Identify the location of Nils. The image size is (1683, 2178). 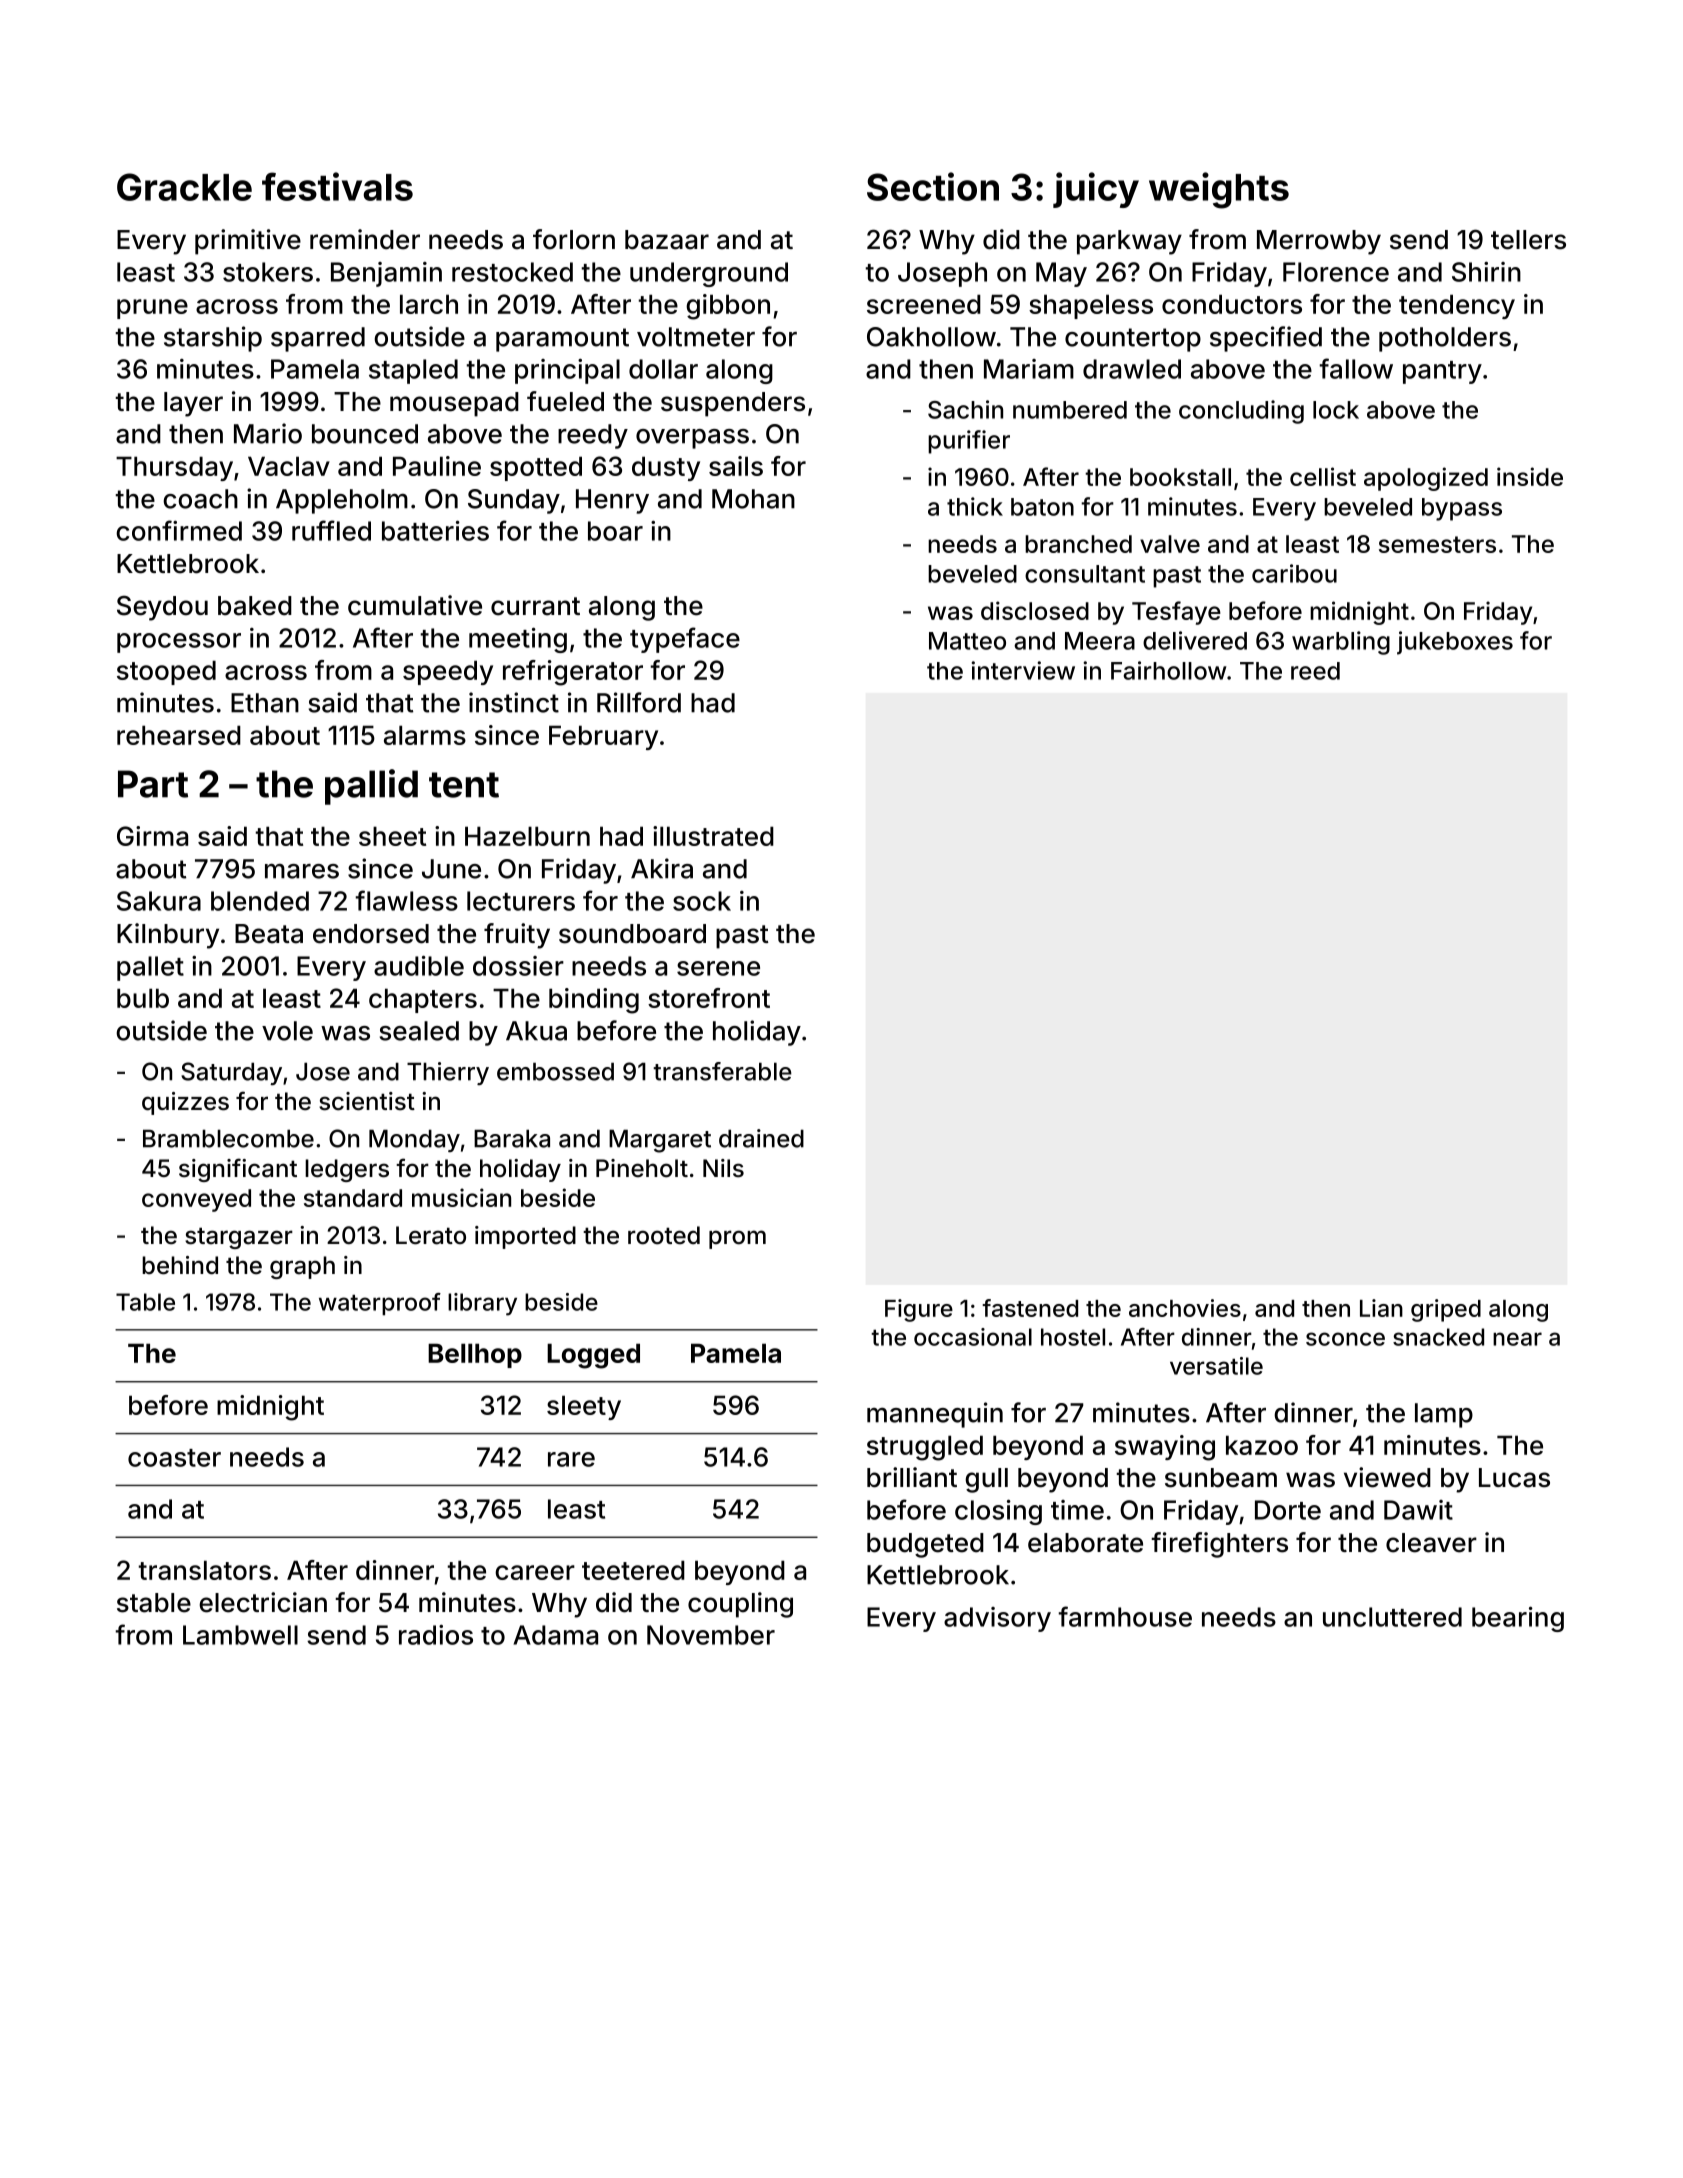
(723, 1168).
